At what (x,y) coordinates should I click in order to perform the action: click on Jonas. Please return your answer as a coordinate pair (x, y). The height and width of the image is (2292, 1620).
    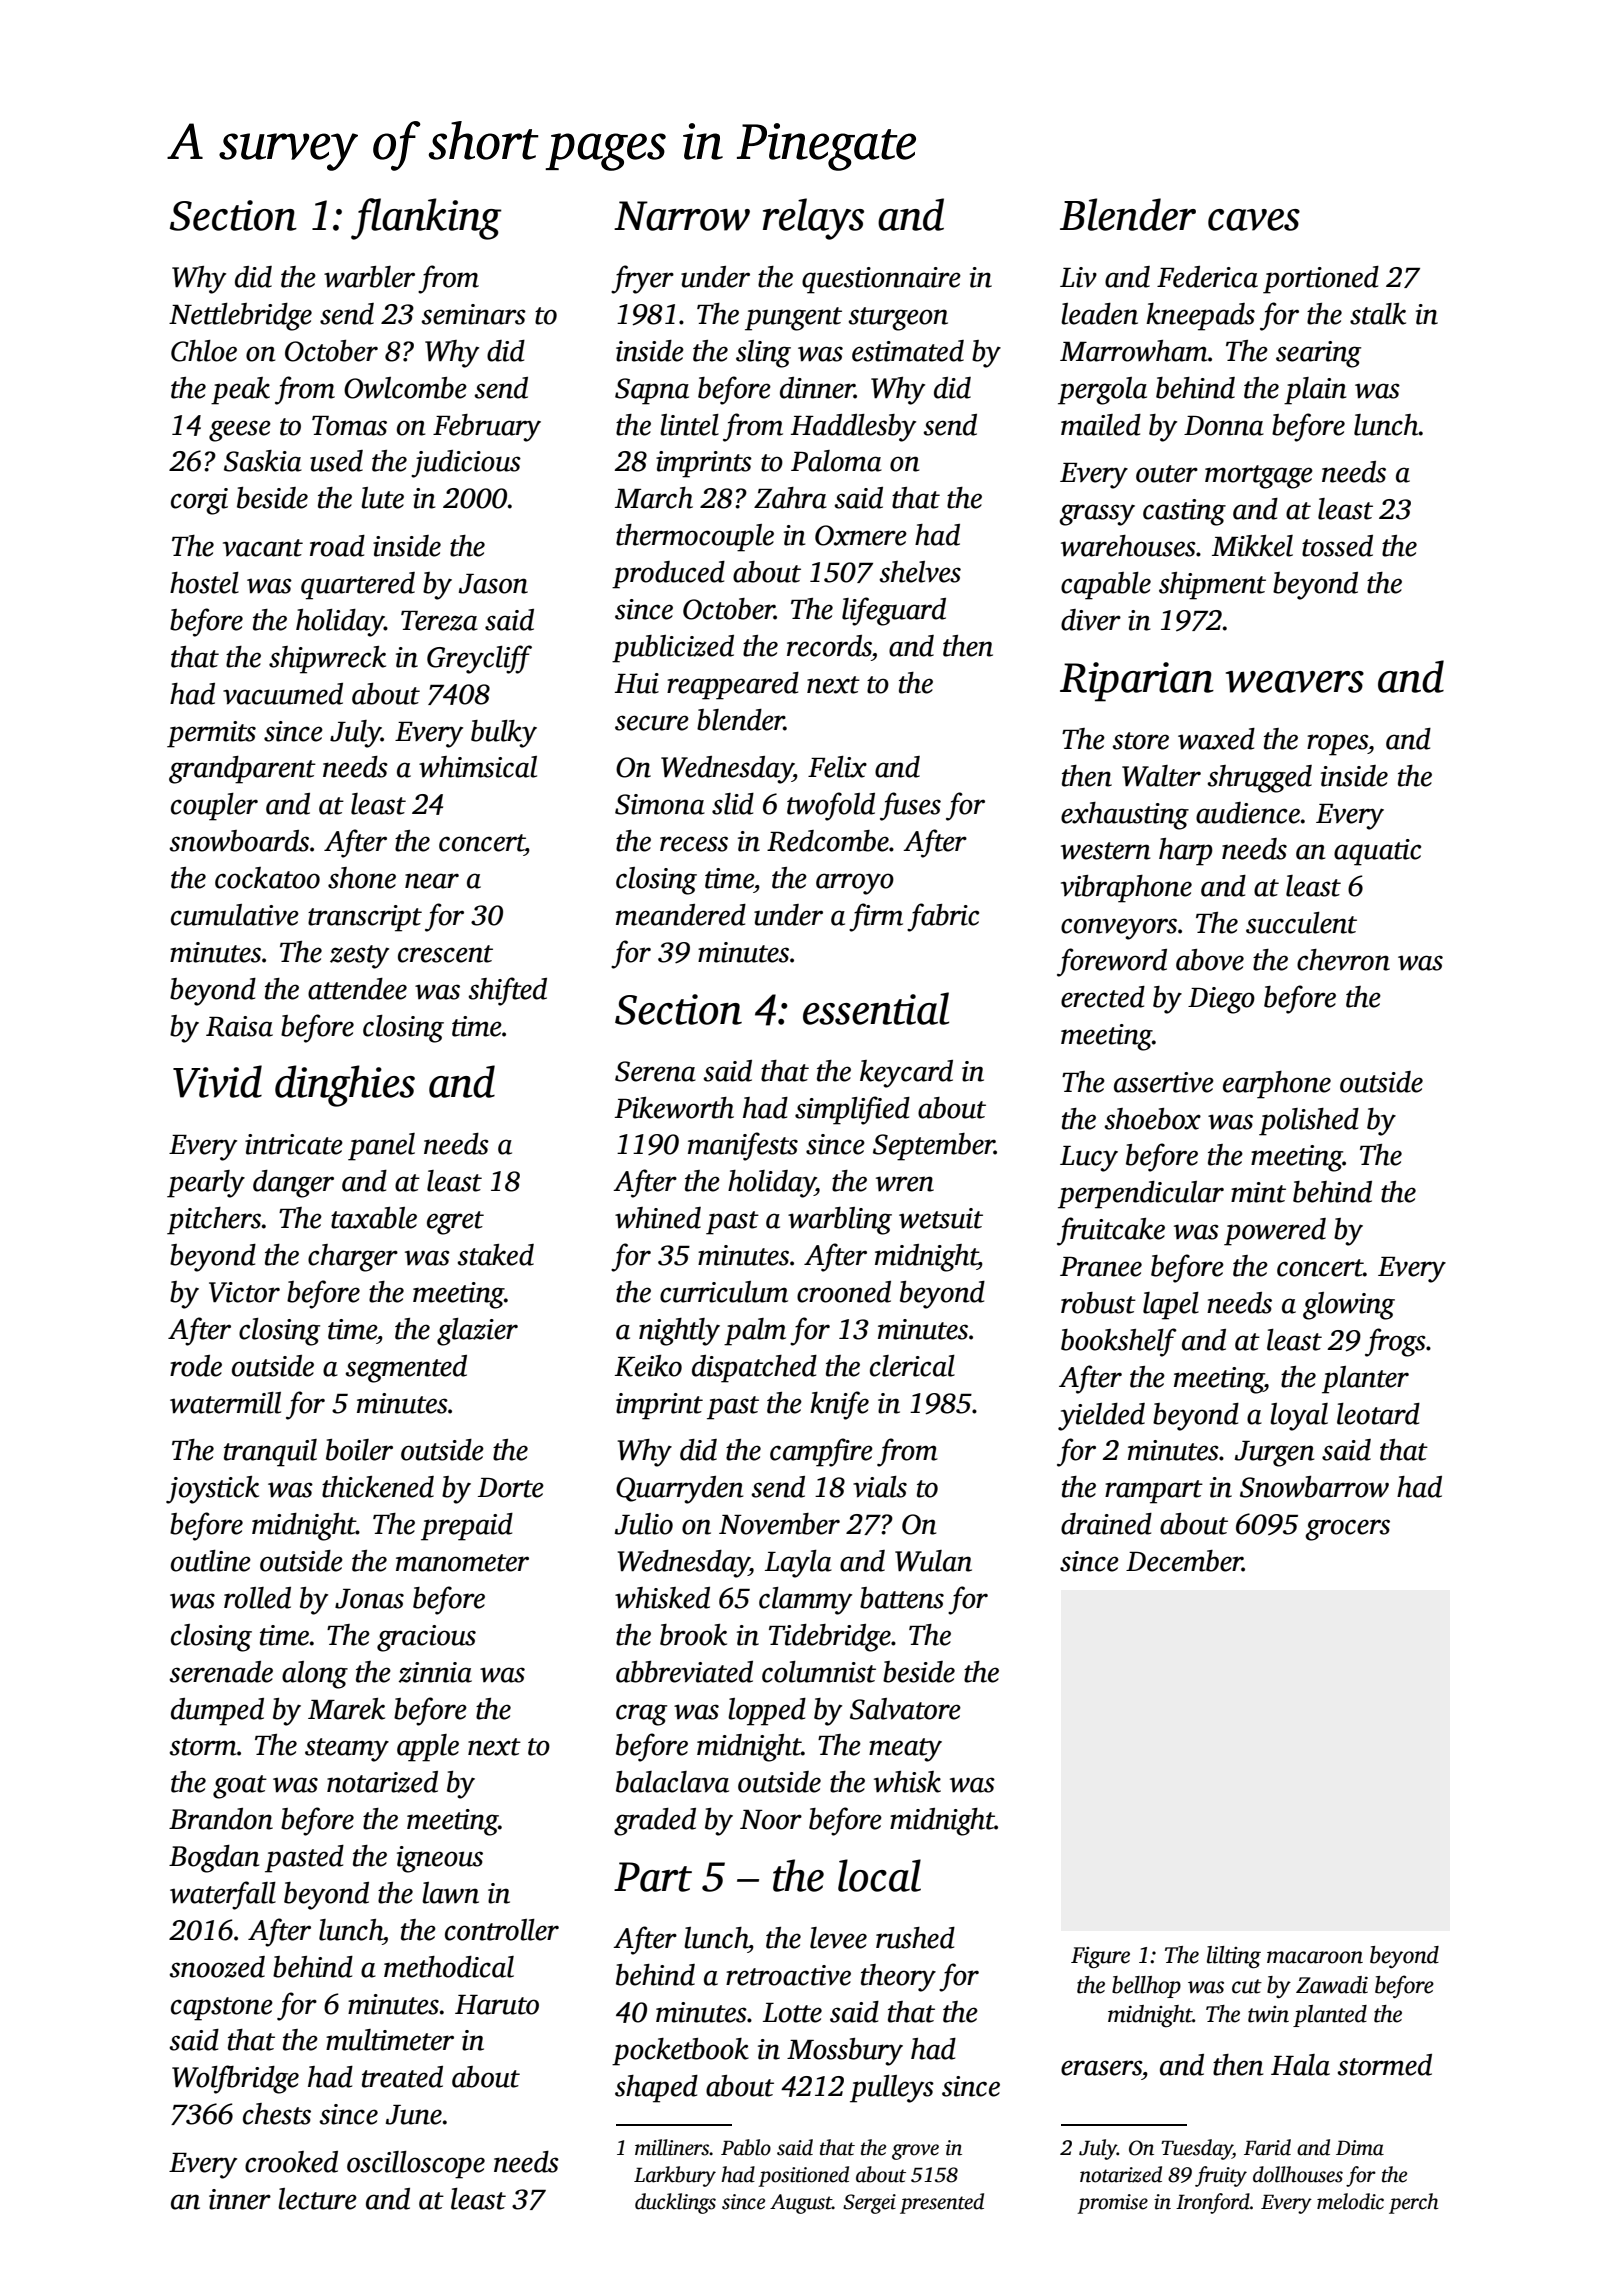
    Looking at the image, I should click on (369, 1599).
